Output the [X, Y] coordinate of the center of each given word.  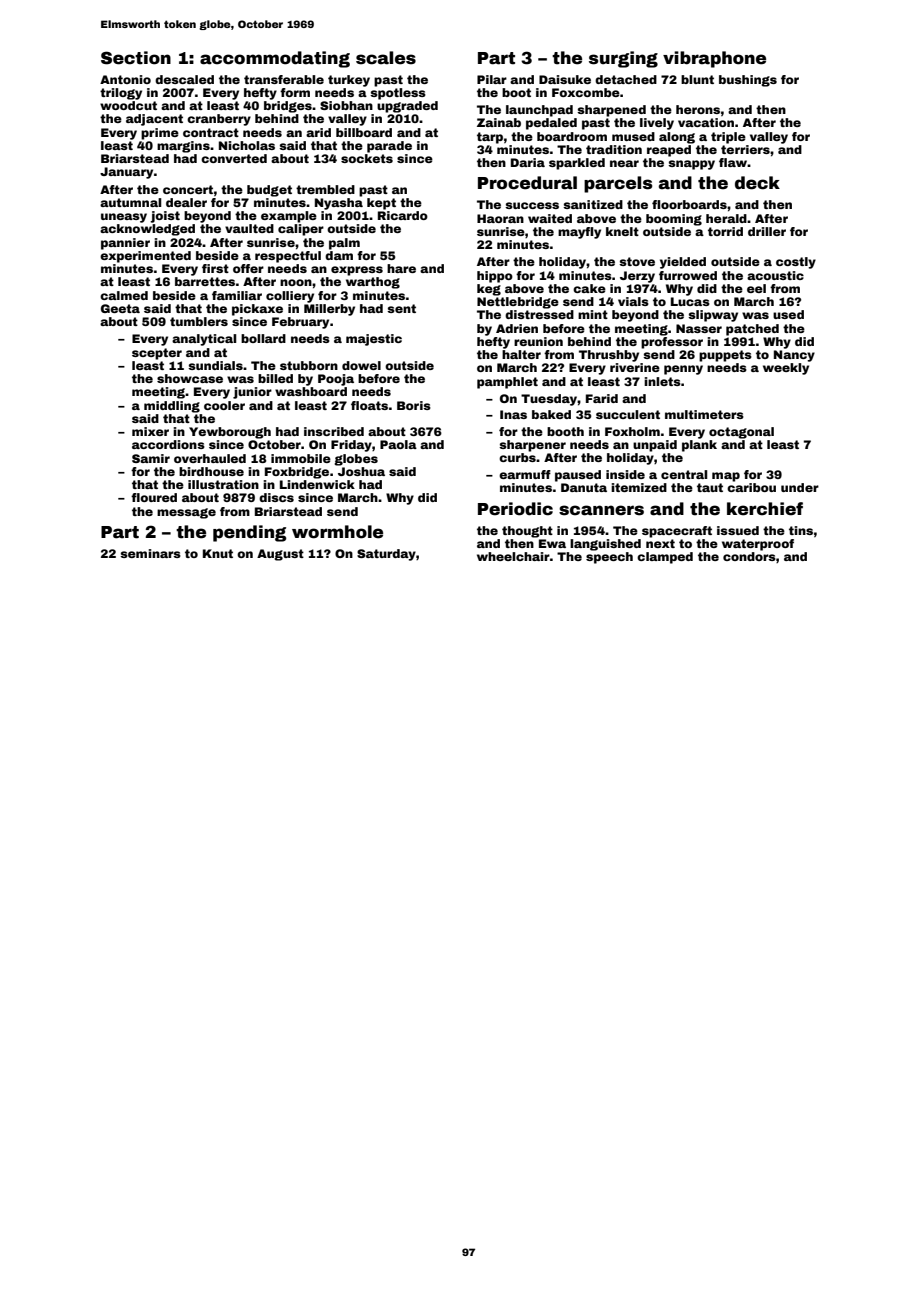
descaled [184, 79]
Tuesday [549, 400]
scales [386, 58]
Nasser [699, 328]
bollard [263, 338]
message [186, 513]
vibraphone [714, 59]
